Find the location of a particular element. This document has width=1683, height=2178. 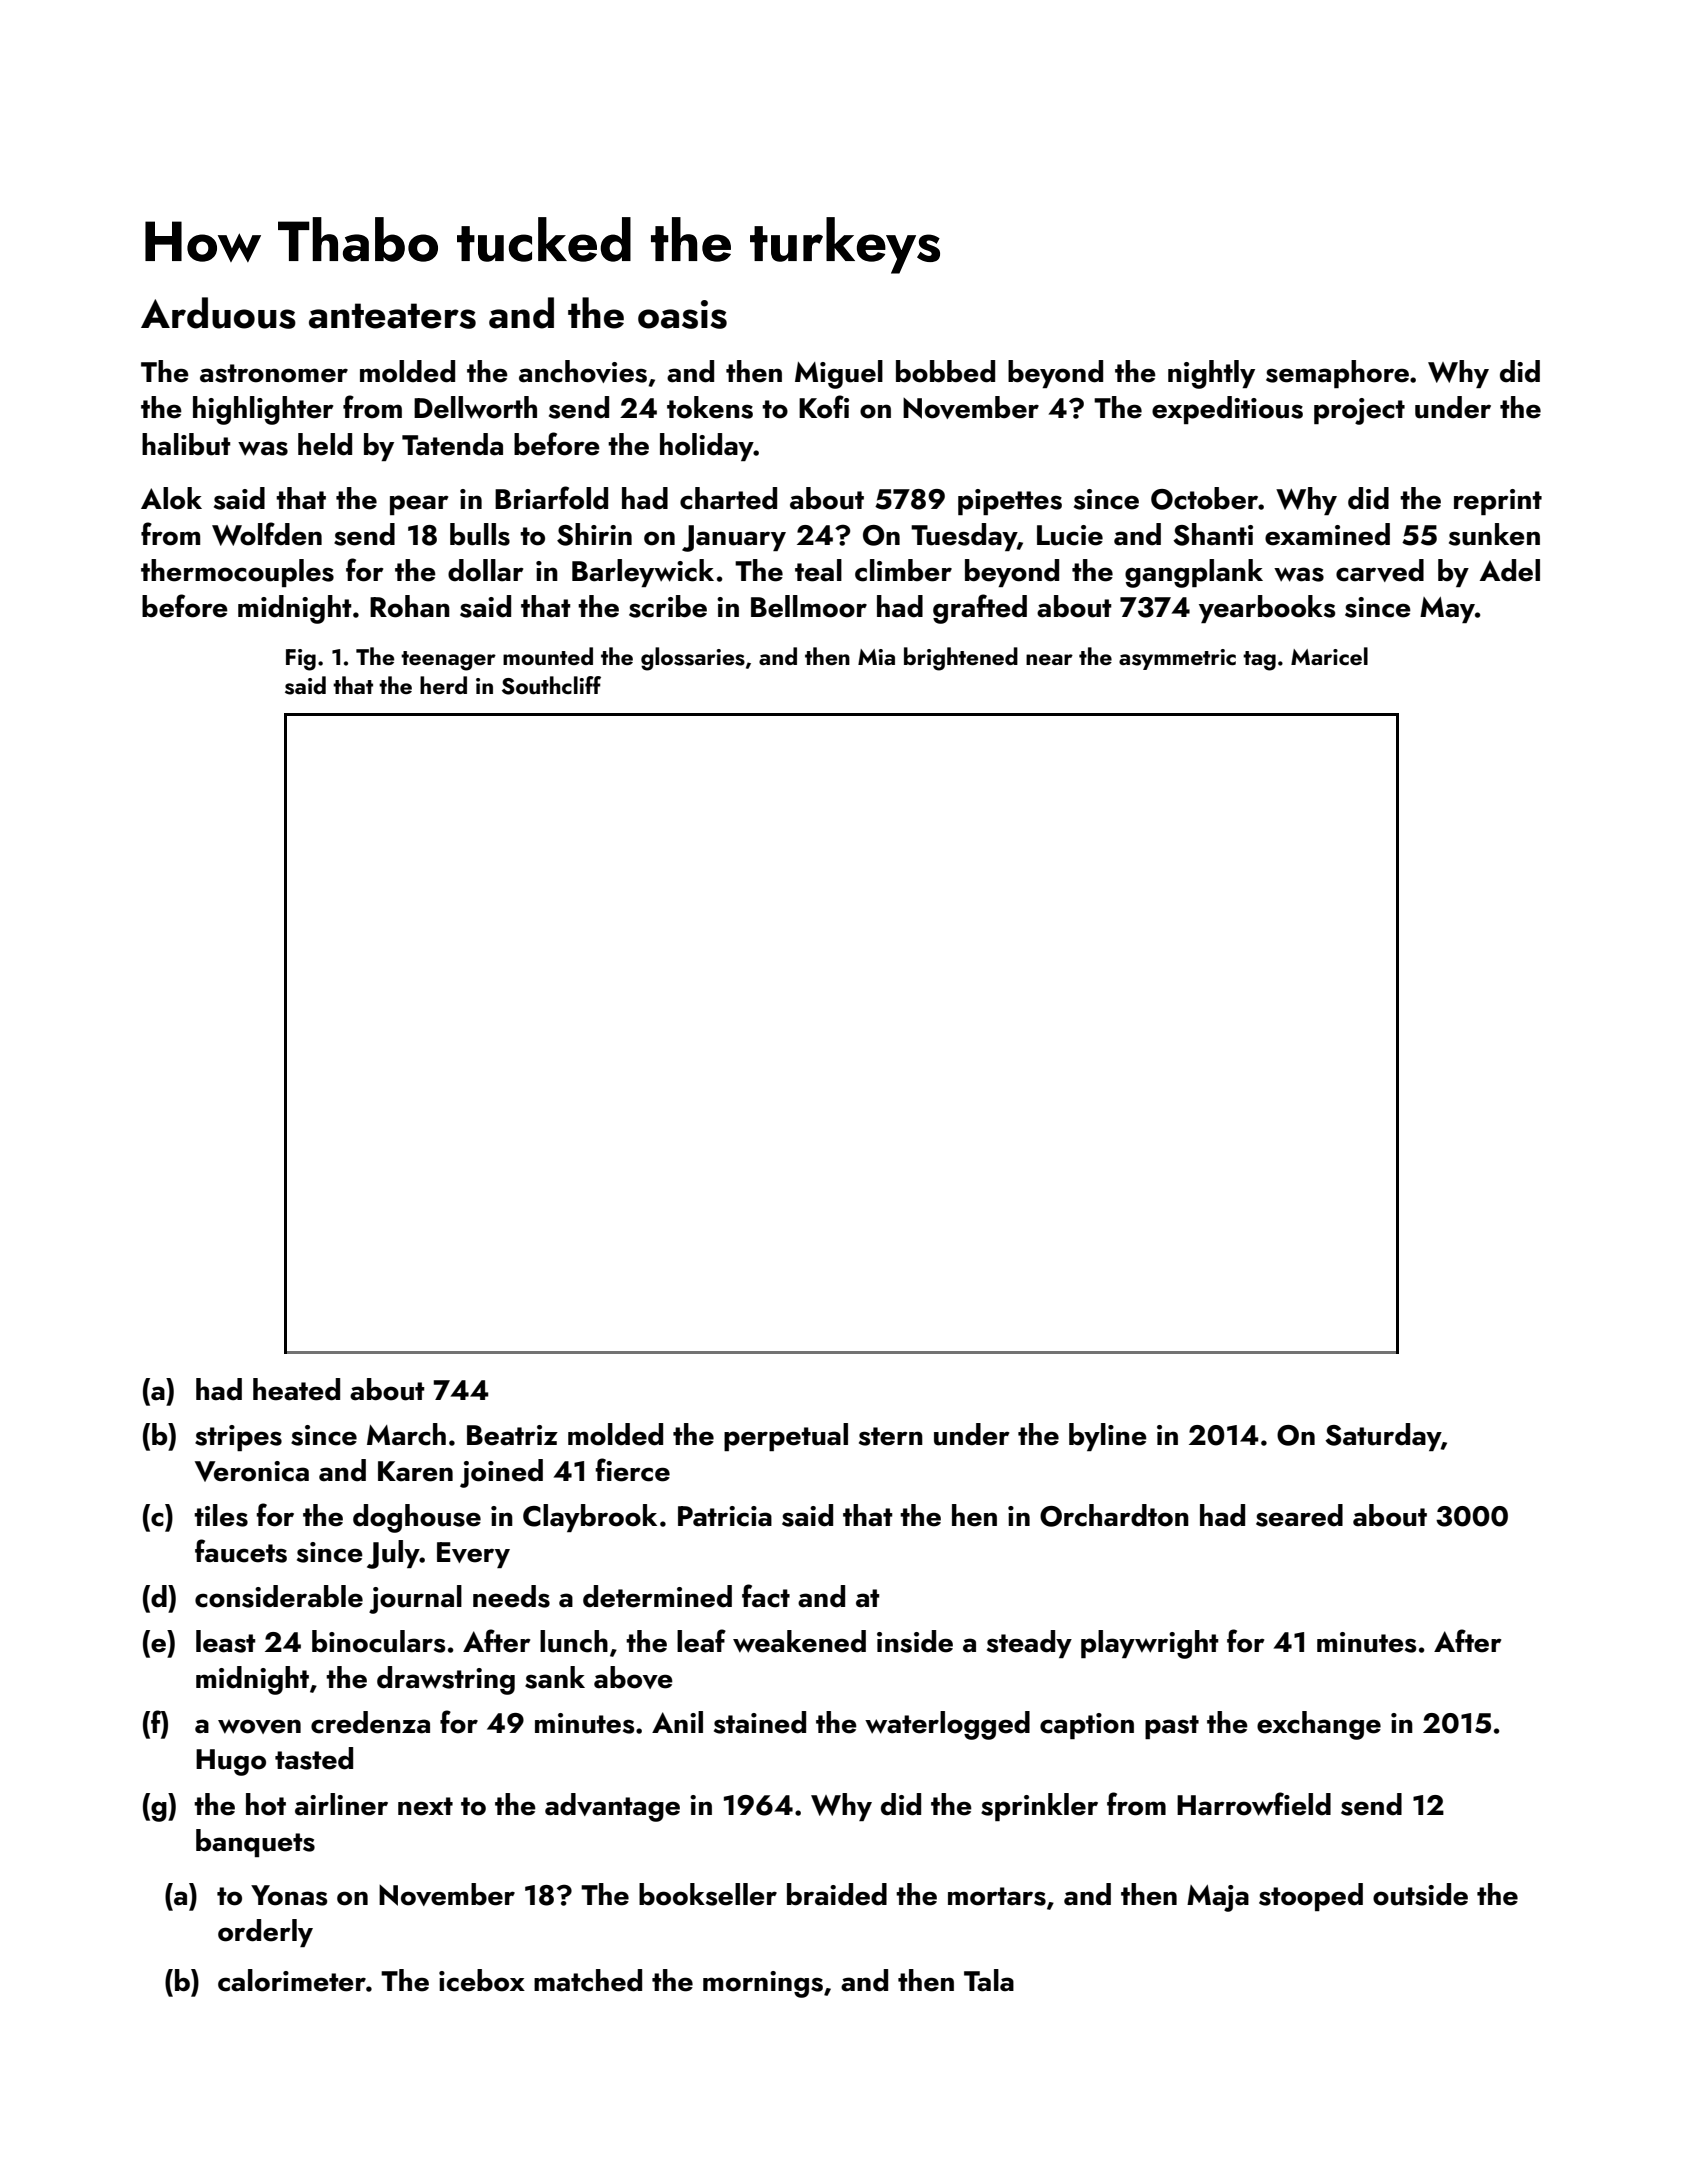

Arduous is located at coordinates (218, 313).
